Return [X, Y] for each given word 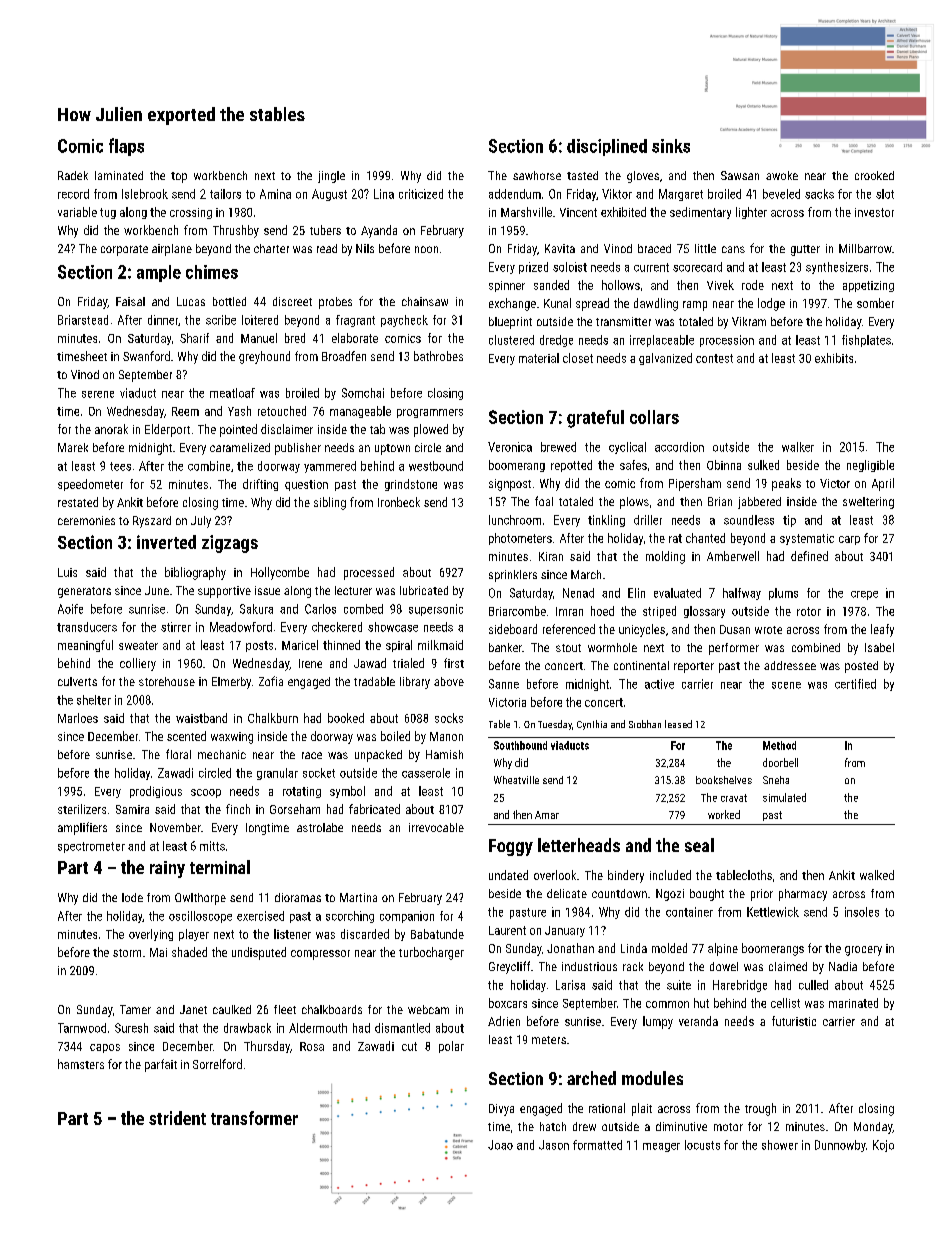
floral [178, 754]
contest [714, 358]
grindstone [411, 485]
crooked [874, 175]
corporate [124, 250]
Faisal [130, 301]
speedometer [90, 485]
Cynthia [592, 725]
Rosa [312, 1046]
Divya [501, 1110]
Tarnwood [82, 1028]
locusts [702, 1145]
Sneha [776, 780]
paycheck [404, 321]
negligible [870, 466]
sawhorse [537, 175]
